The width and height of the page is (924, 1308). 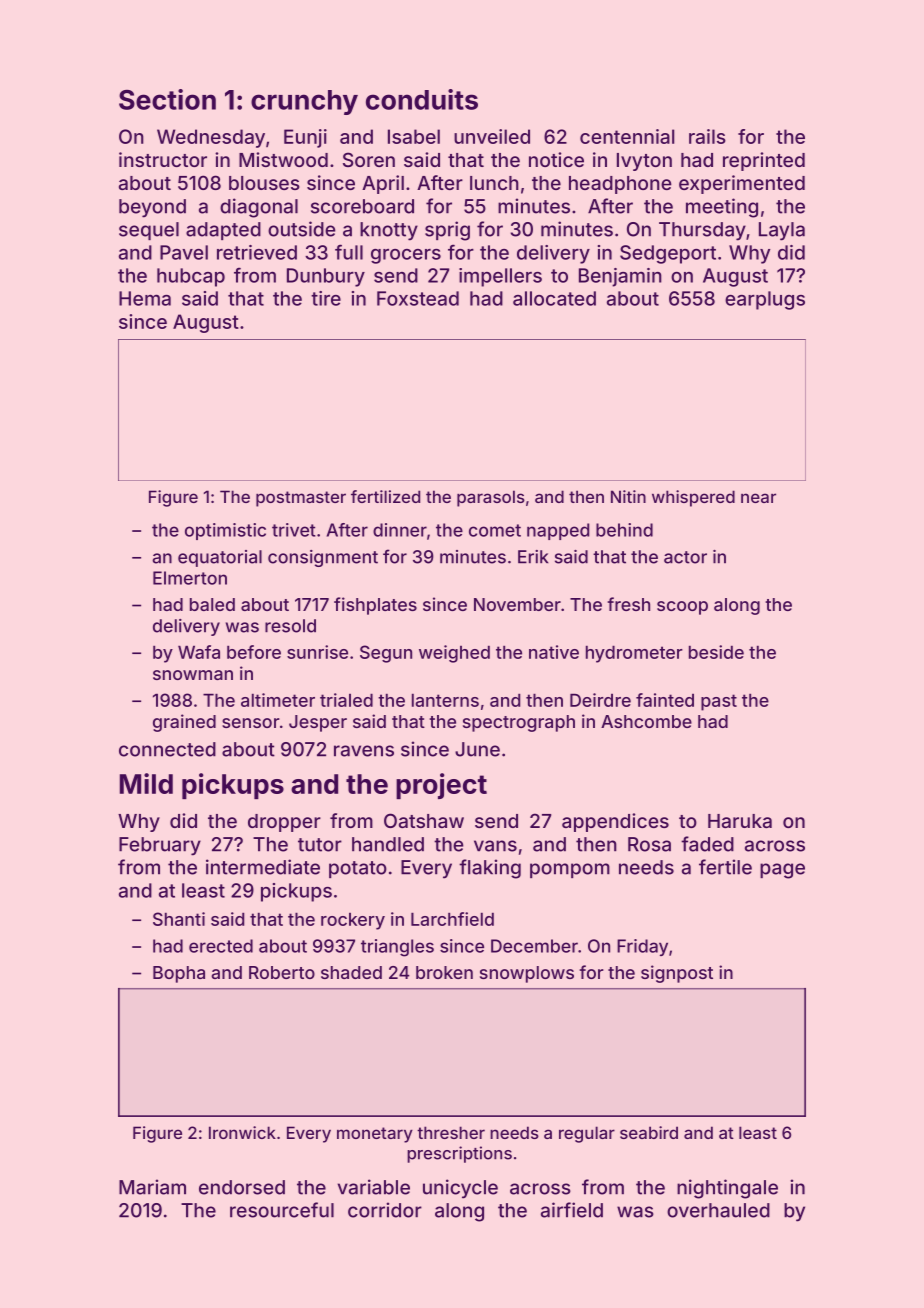 What do you see at coordinates (374, 1187) in the page?
I see `variable` at bounding box center [374, 1187].
